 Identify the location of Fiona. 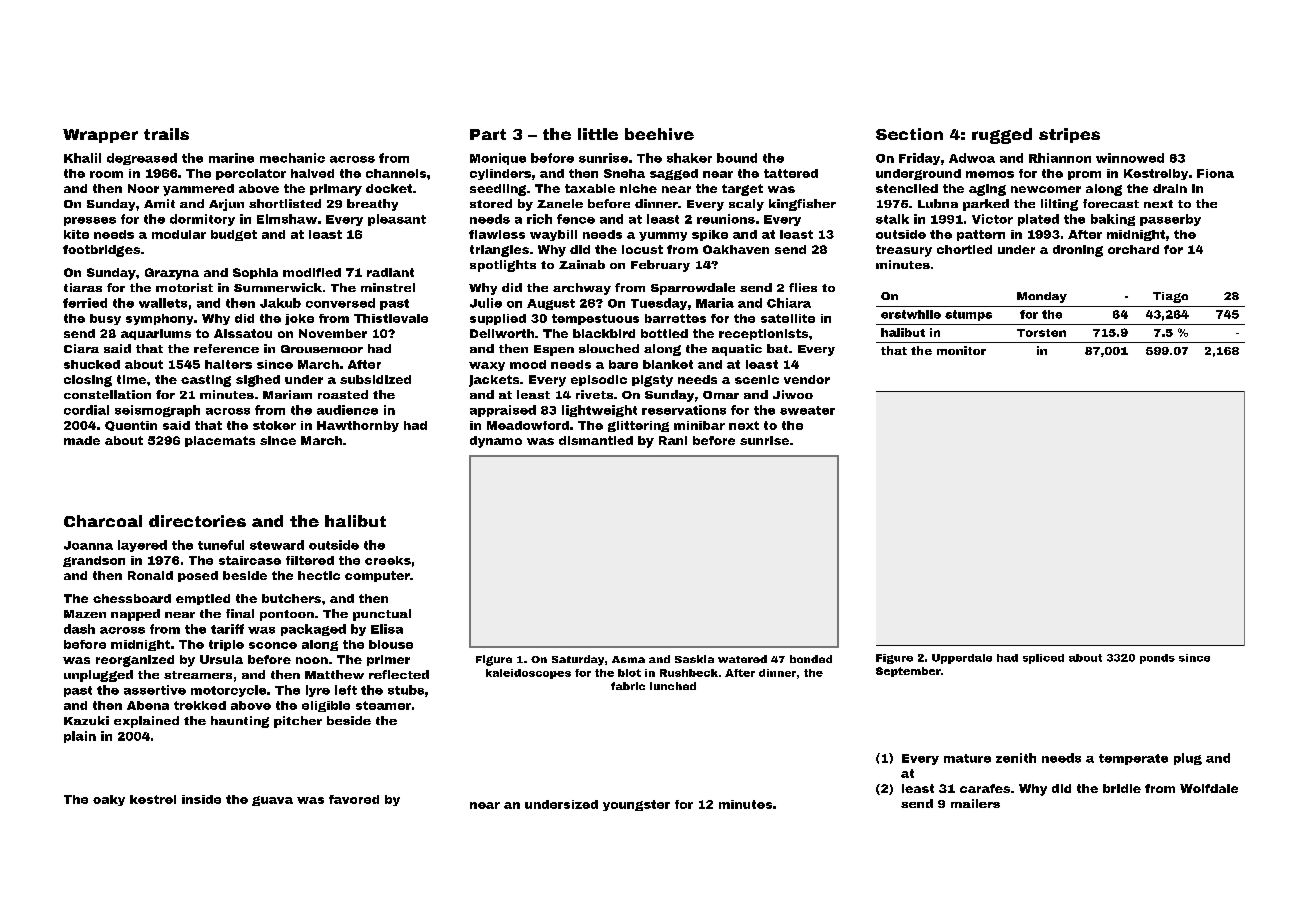
(1215, 173).
